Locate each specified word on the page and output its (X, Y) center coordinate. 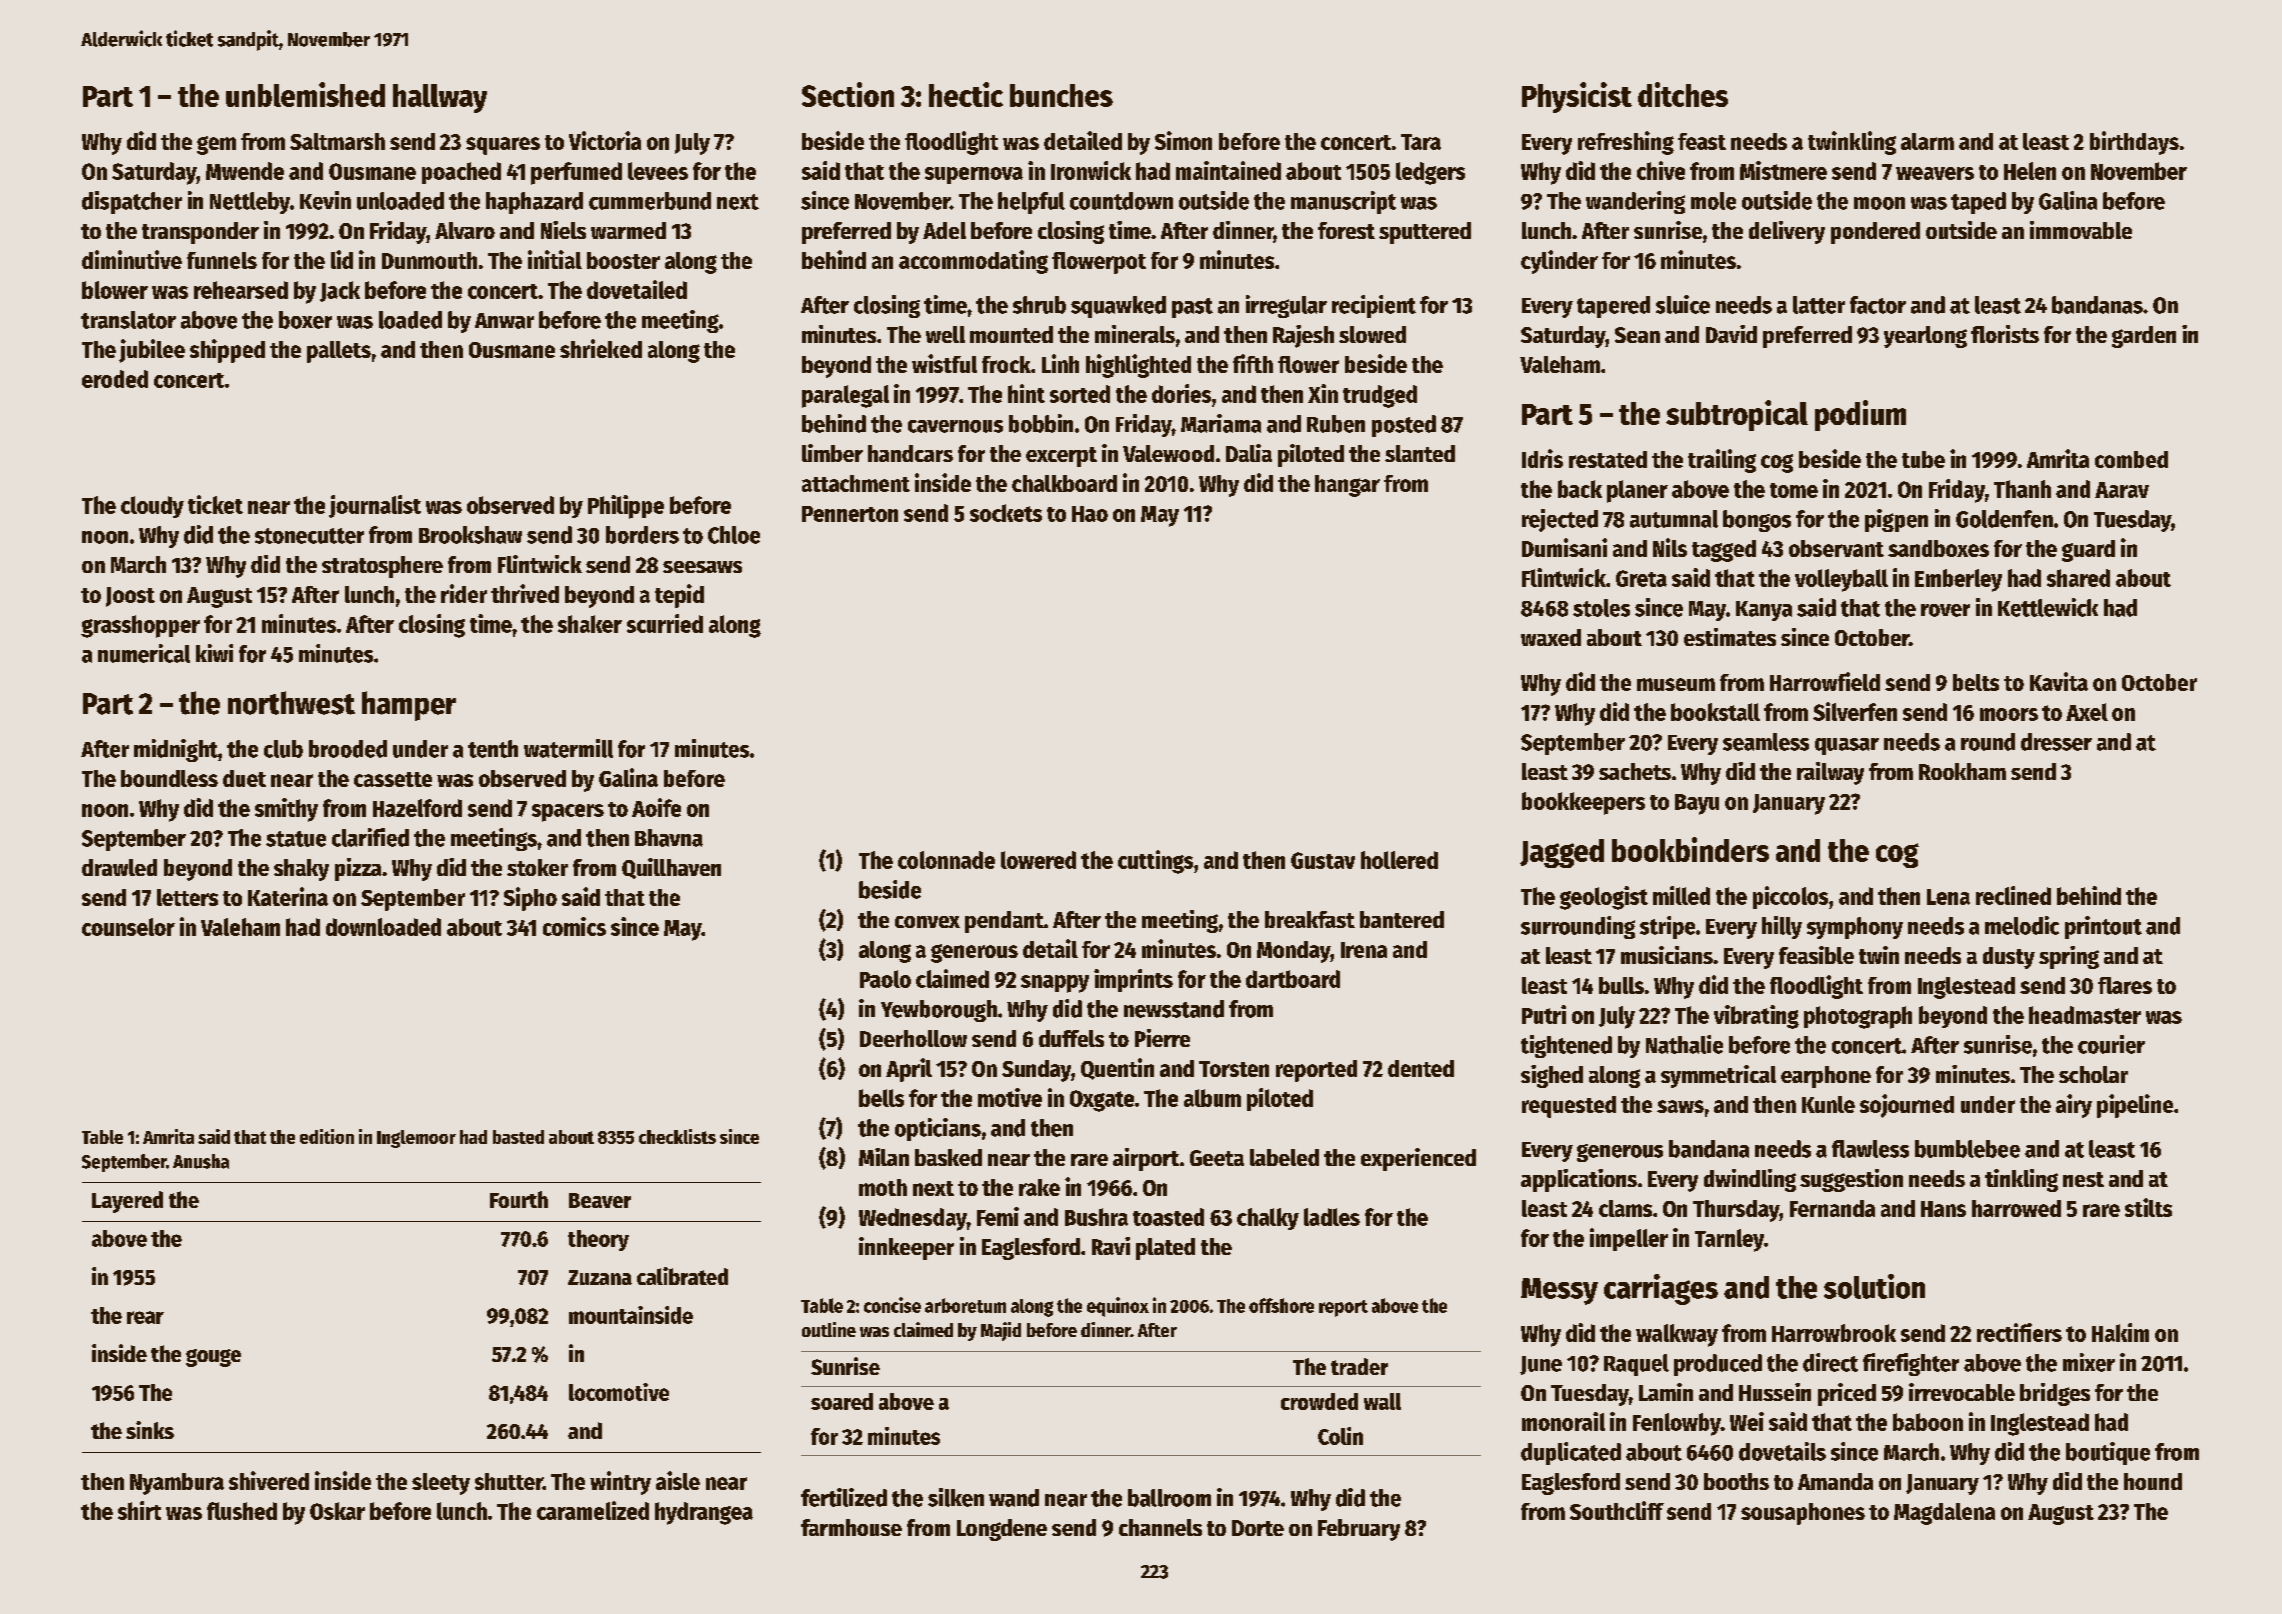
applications (1579, 1180)
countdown (1121, 201)
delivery (1787, 232)
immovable (2081, 230)
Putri (1544, 1014)
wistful (944, 363)
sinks (150, 1430)
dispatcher (132, 202)
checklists (677, 1136)
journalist (375, 506)
